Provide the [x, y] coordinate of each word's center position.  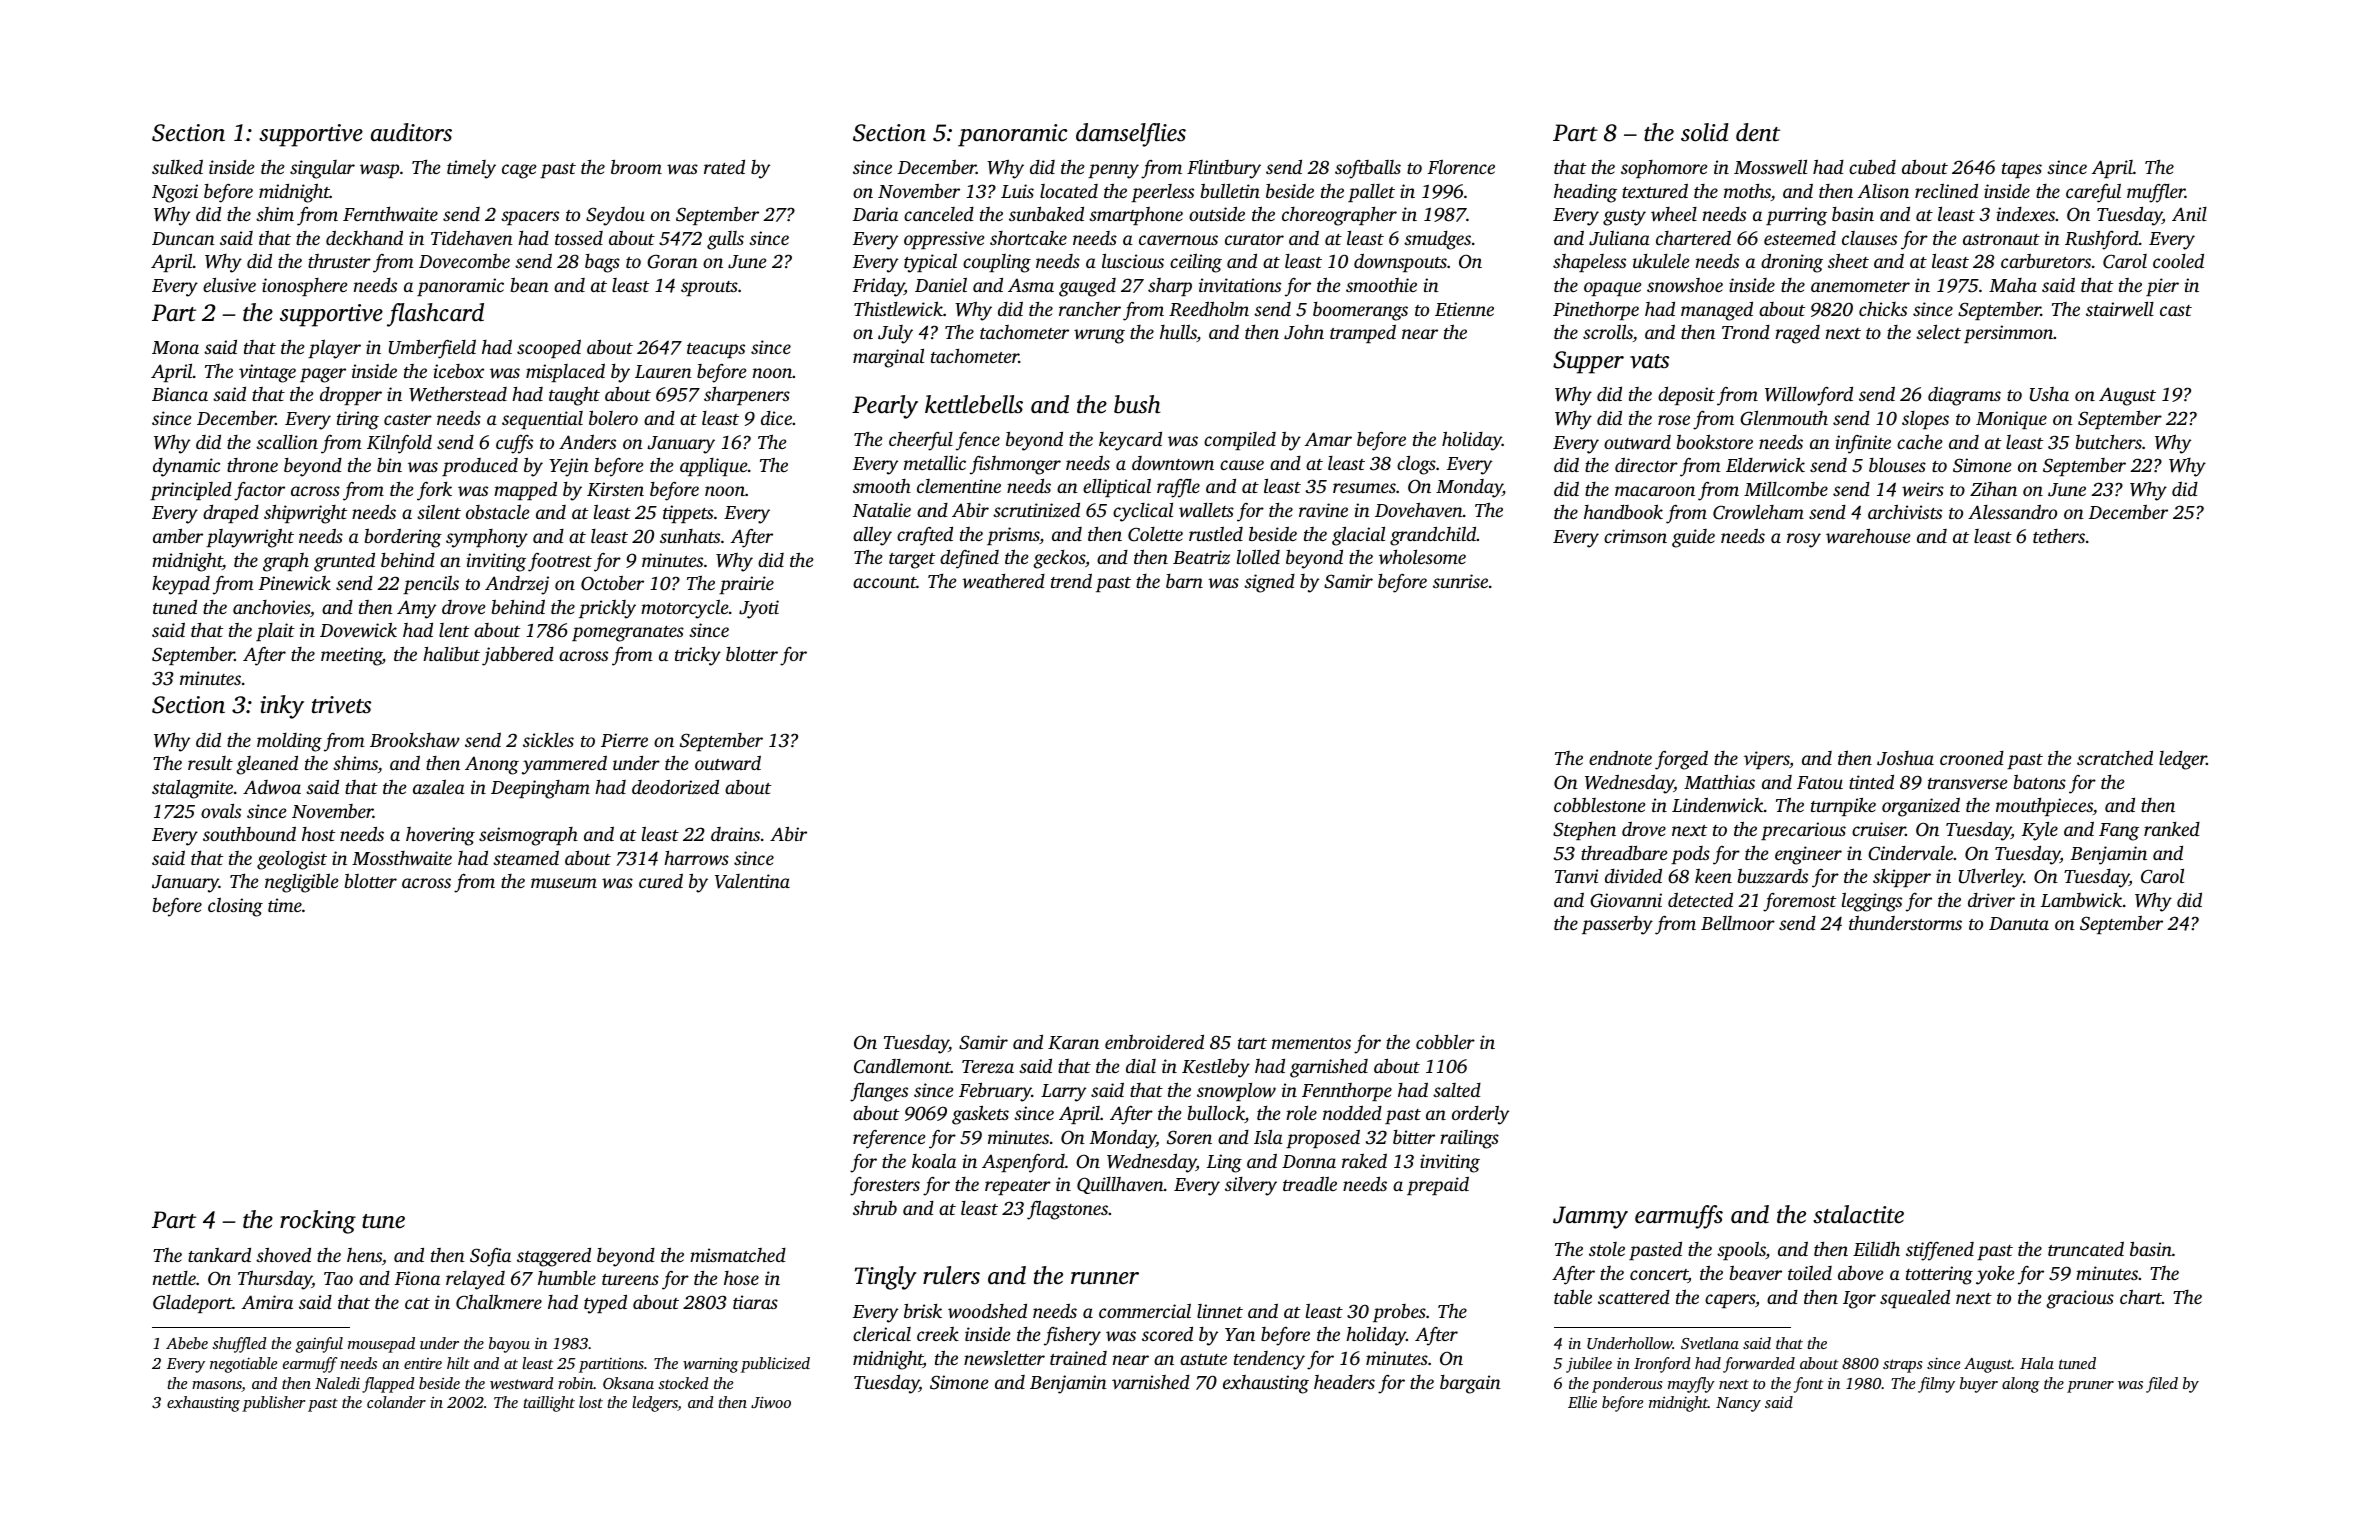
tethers [2059, 536]
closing [235, 907]
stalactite [1858, 1214]
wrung [1099, 336]
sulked [177, 166]
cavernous [1178, 240]
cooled [2178, 261]
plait [275, 632]
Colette [1155, 534]
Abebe [187, 1343]
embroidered [1154, 1041]
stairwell [2120, 309]
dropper [351, 396]
